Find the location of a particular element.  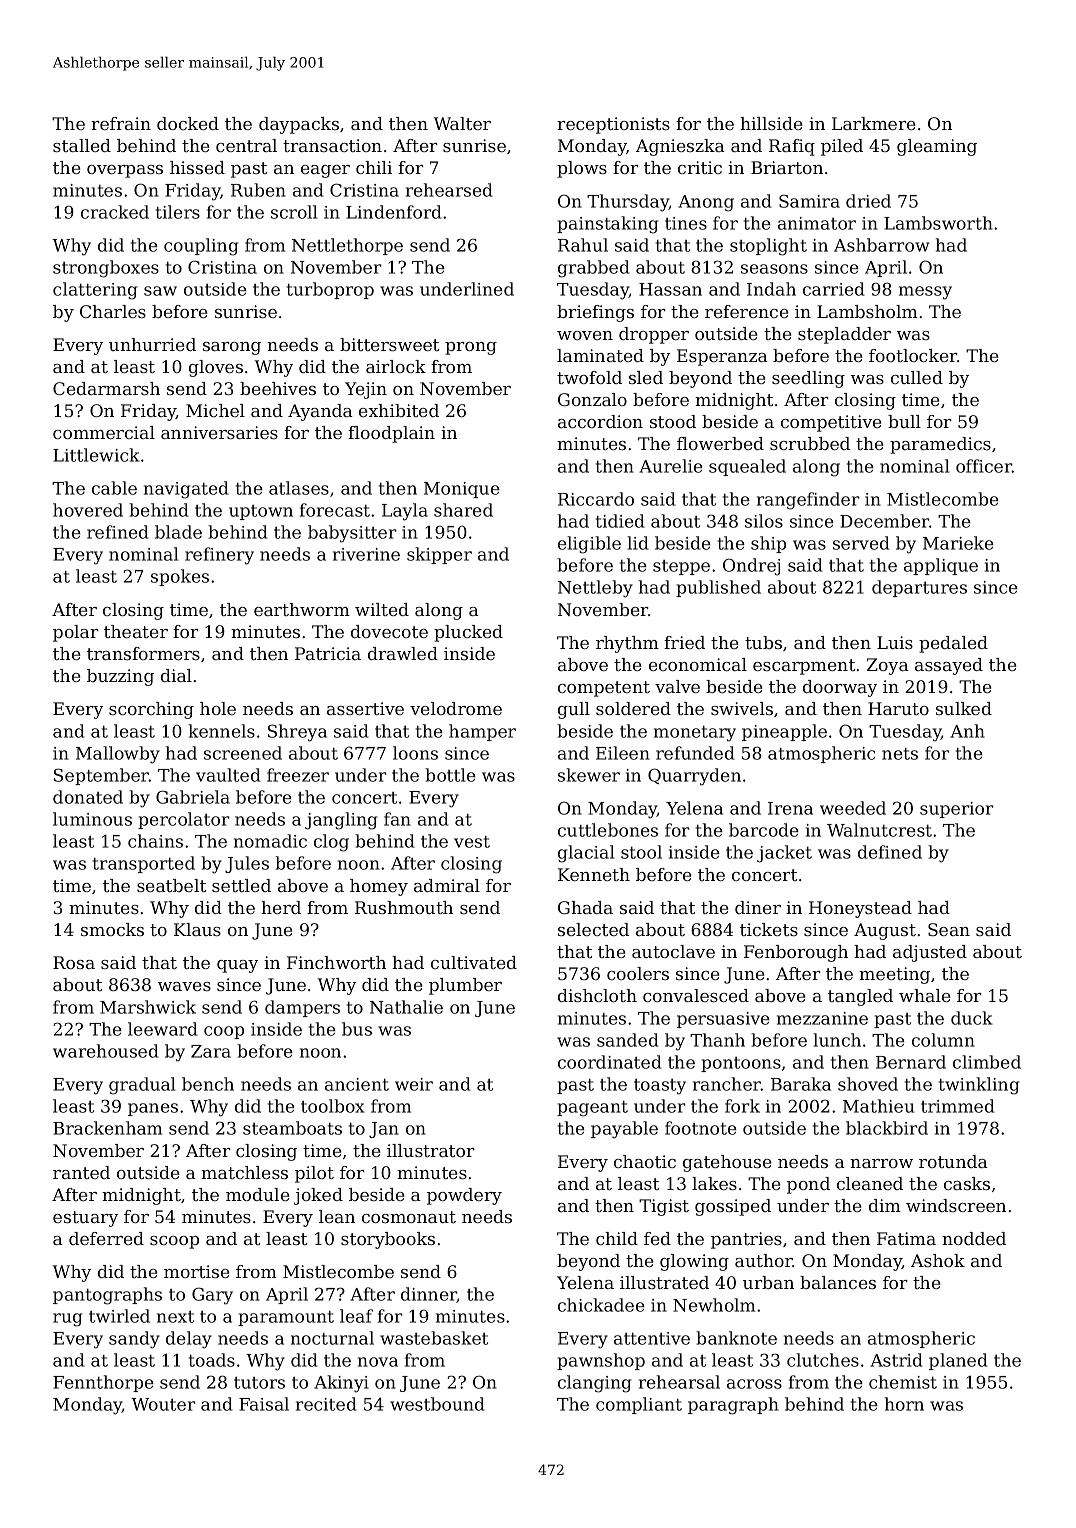

footlocker is located at coordinates (913, 355).
